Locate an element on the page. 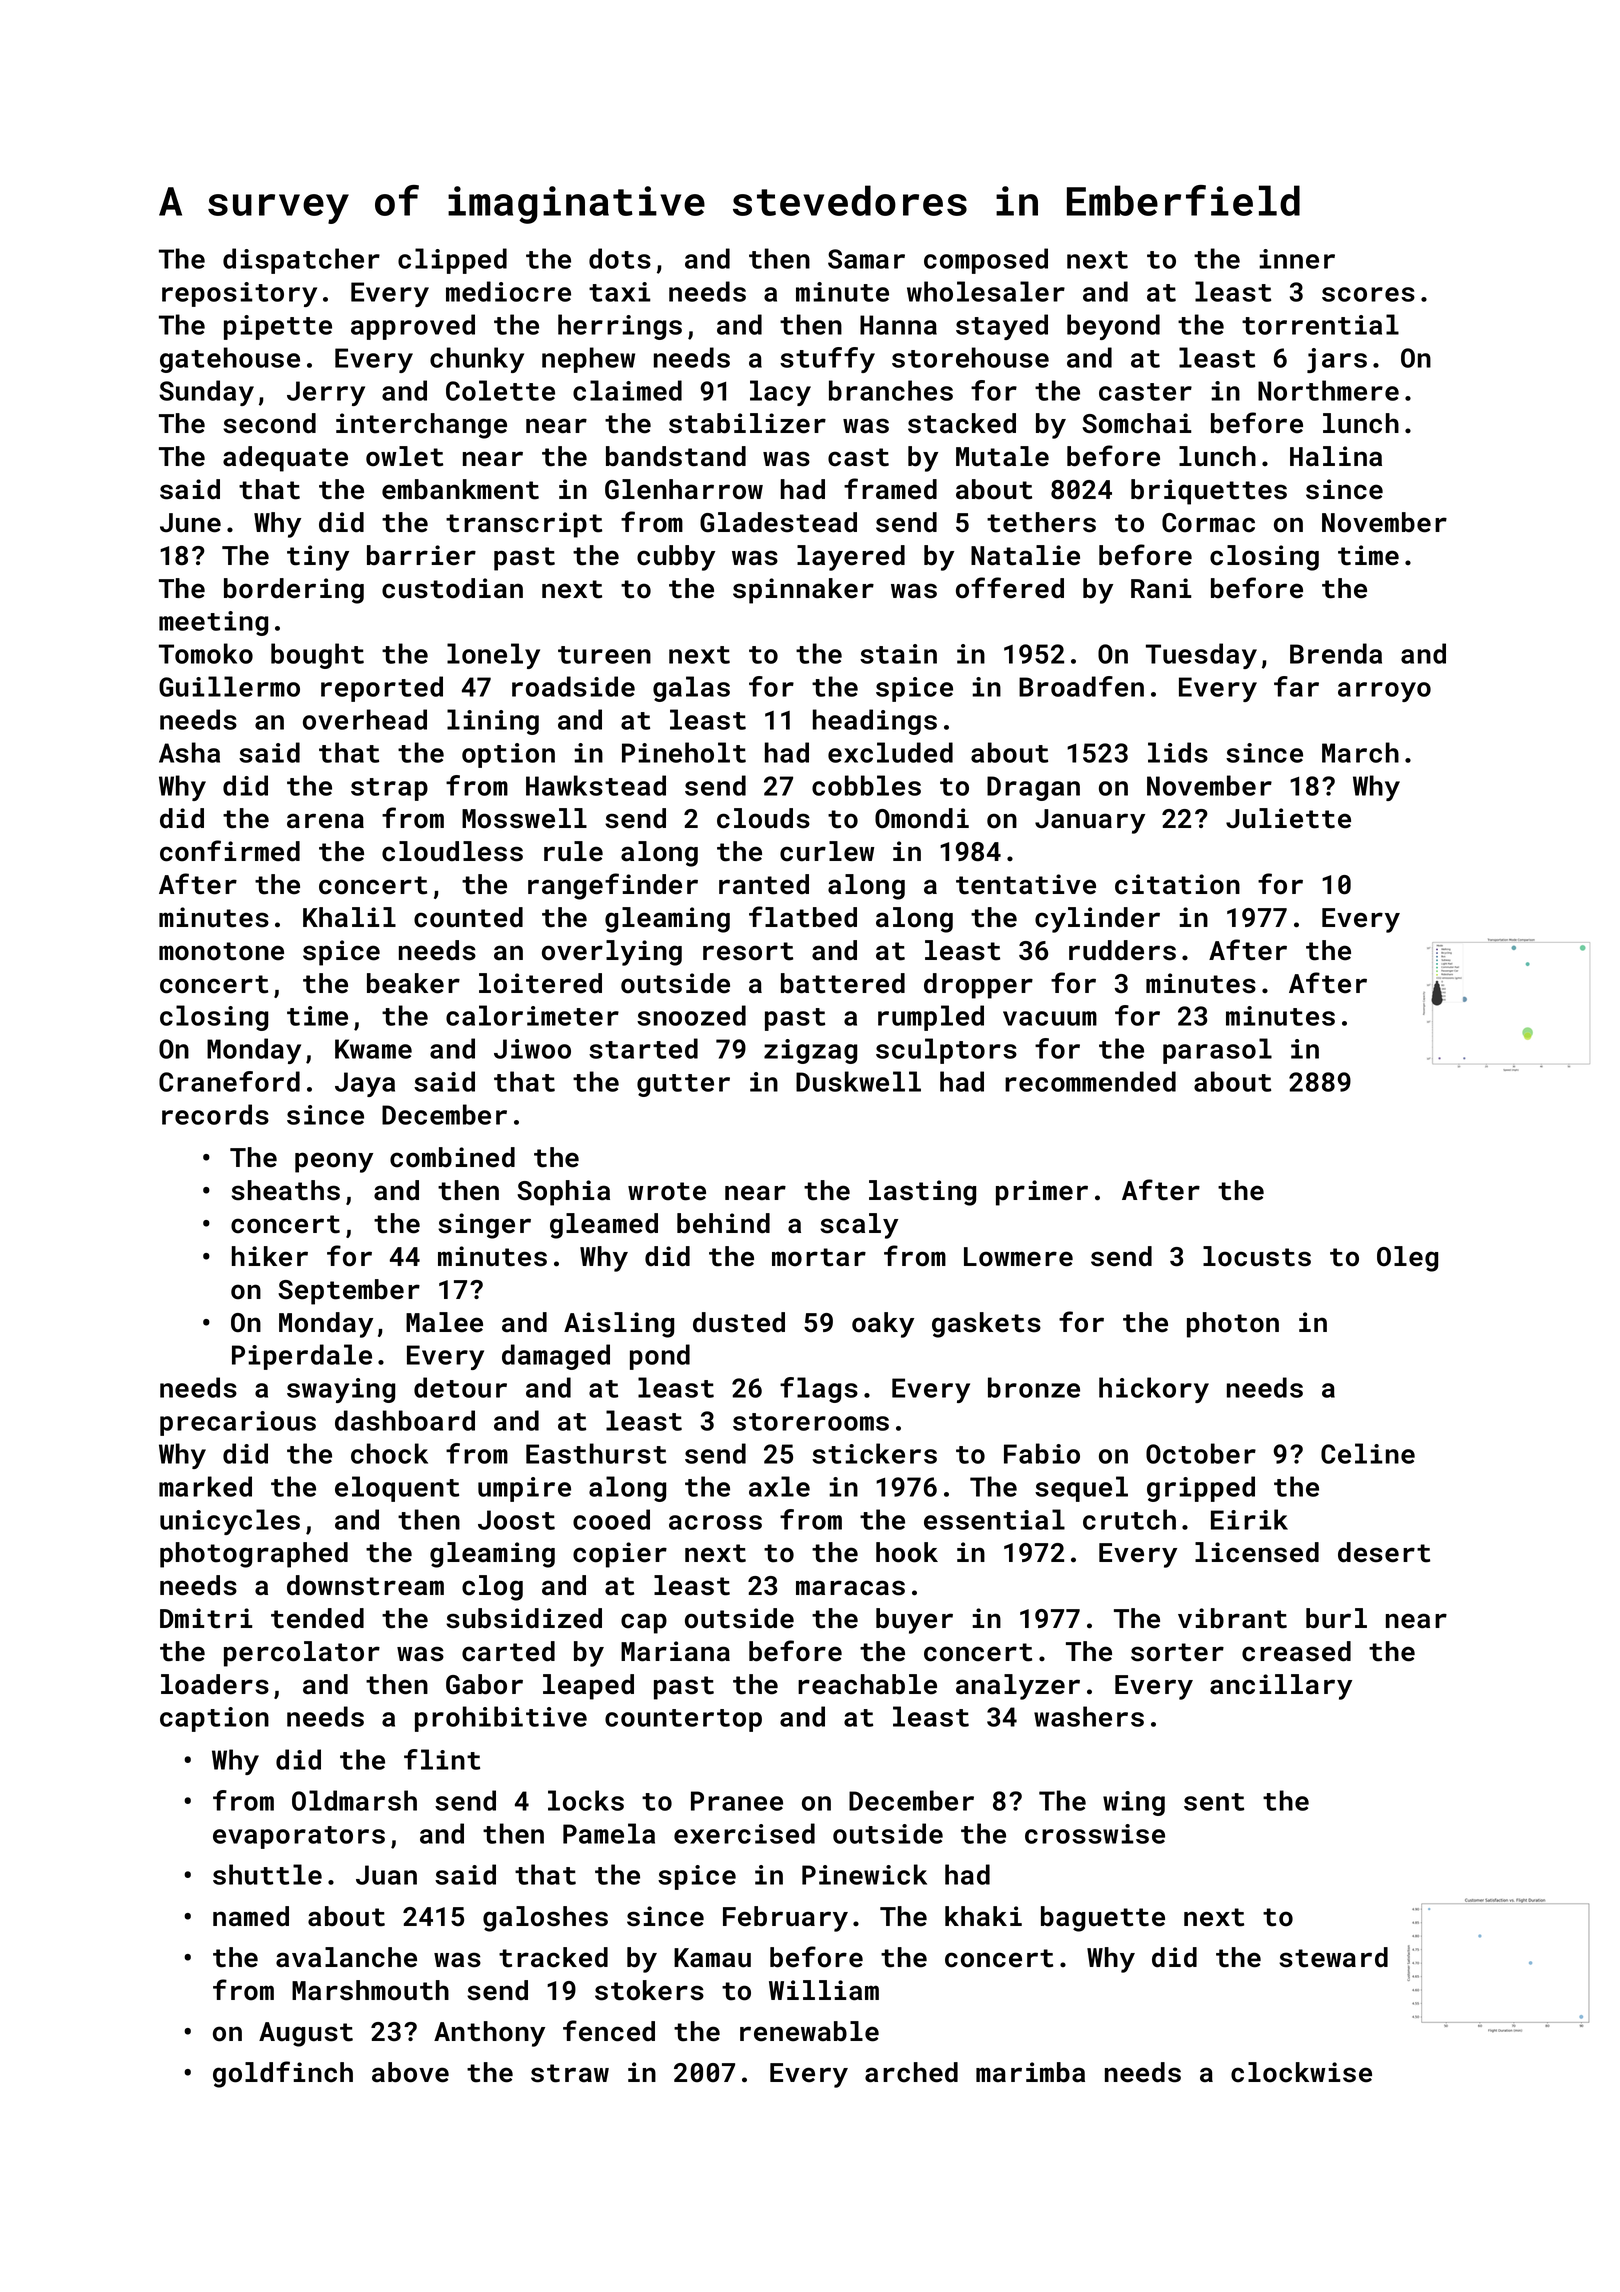 The width and height of the image is (1620, 2292). framed is located at coordinates (890, 489).
